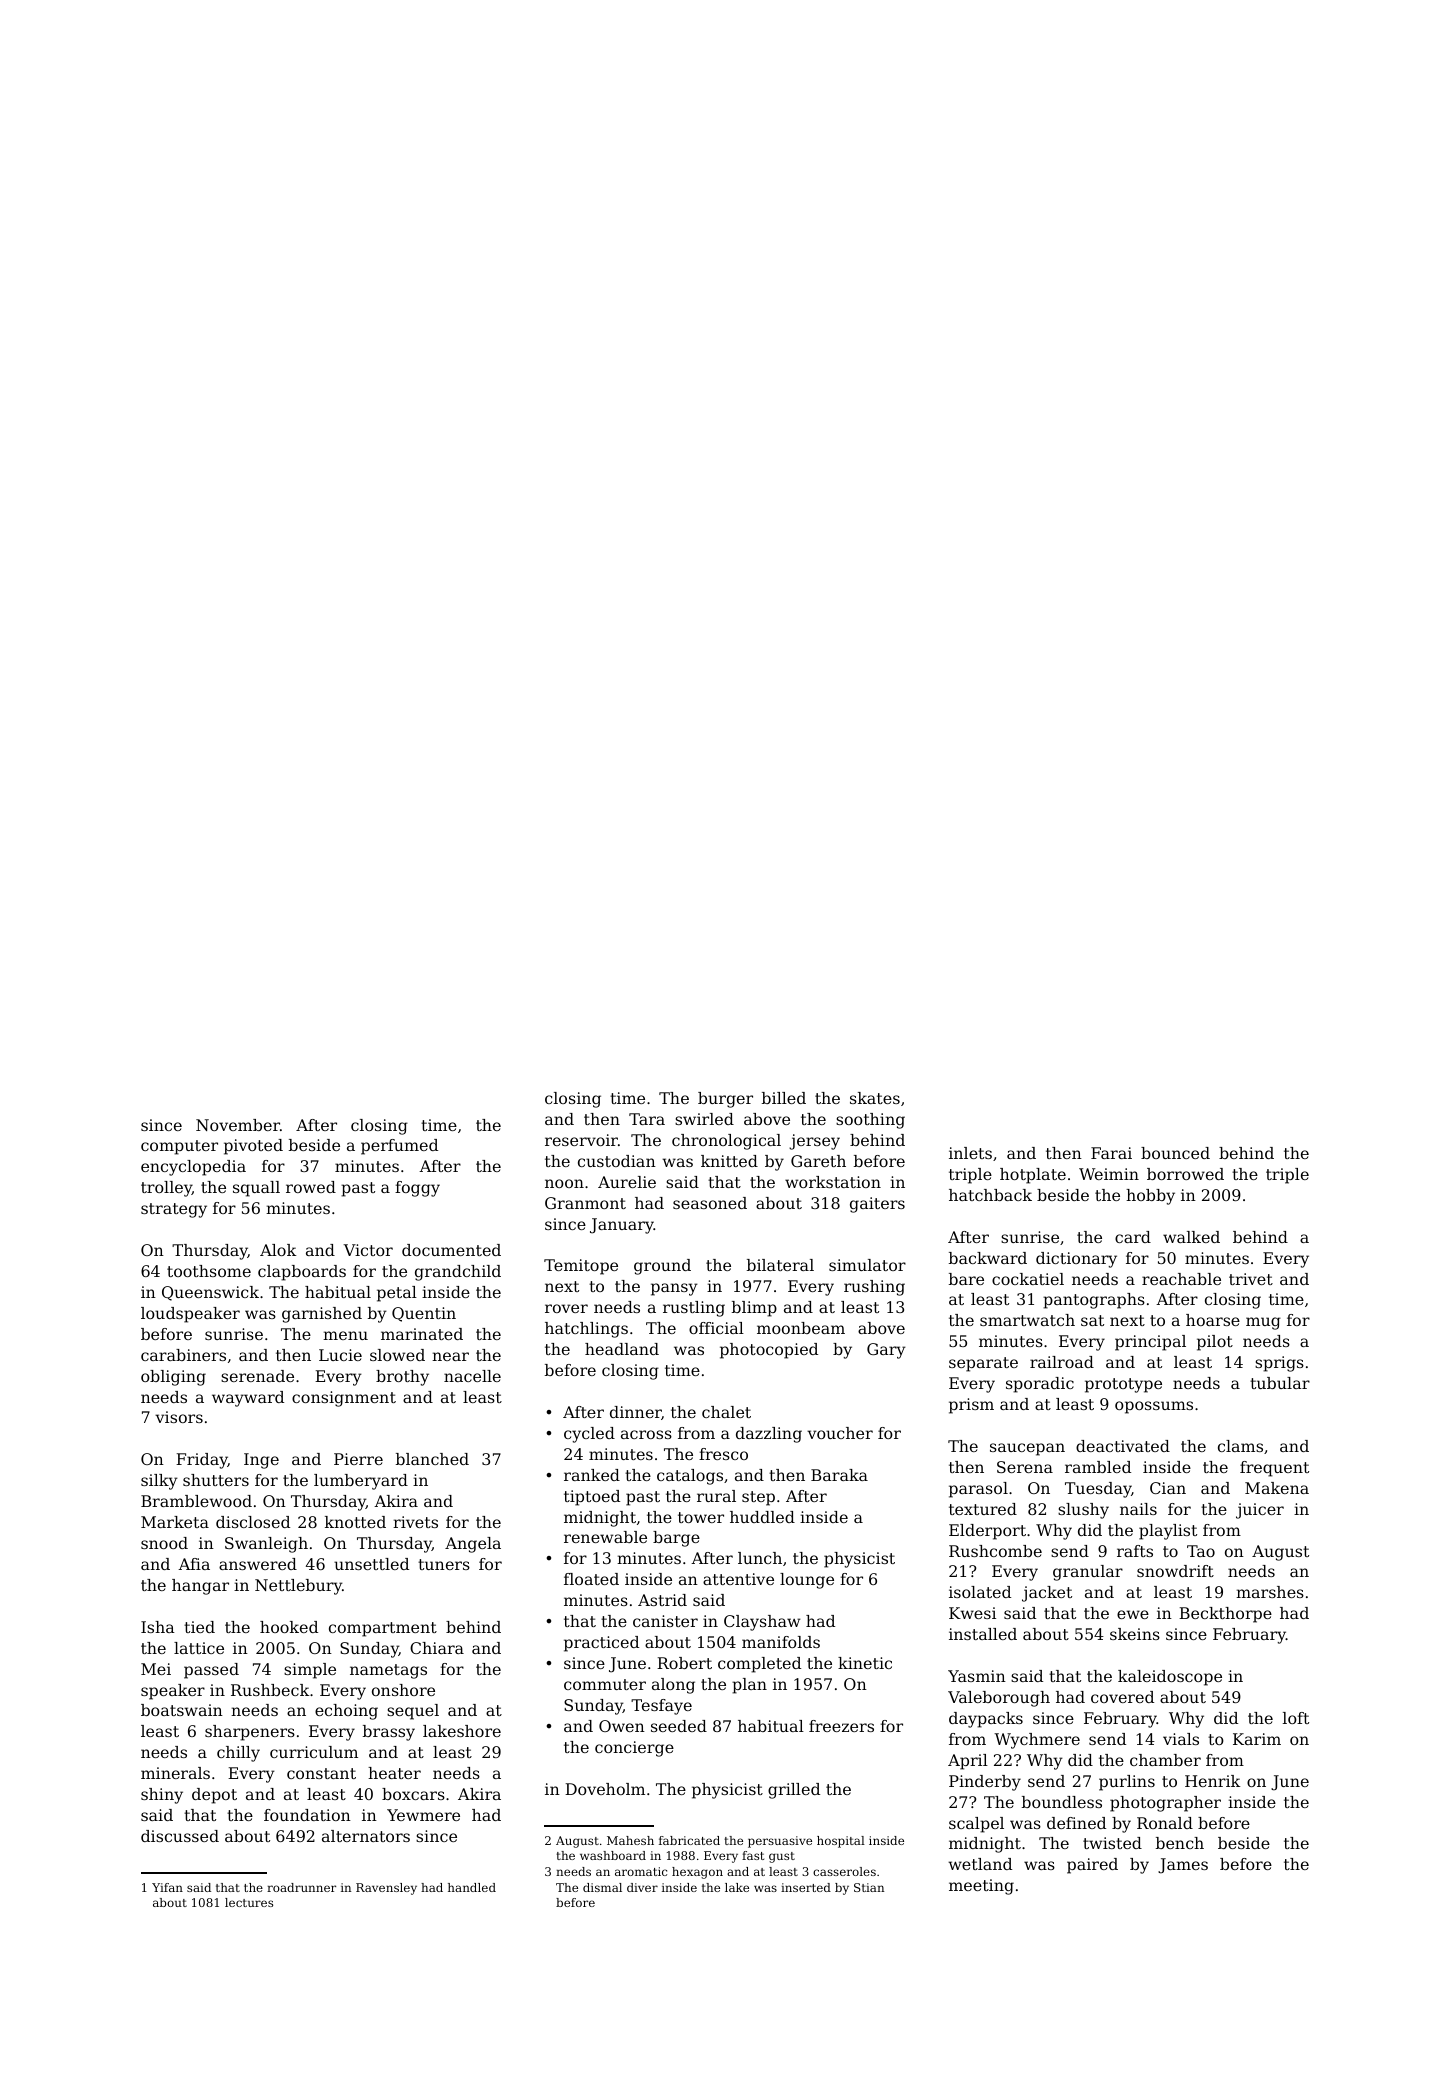  What do you see at coordinates (875, 1098) in the document?
I see `skates` at bounding box center [875, 1098].
